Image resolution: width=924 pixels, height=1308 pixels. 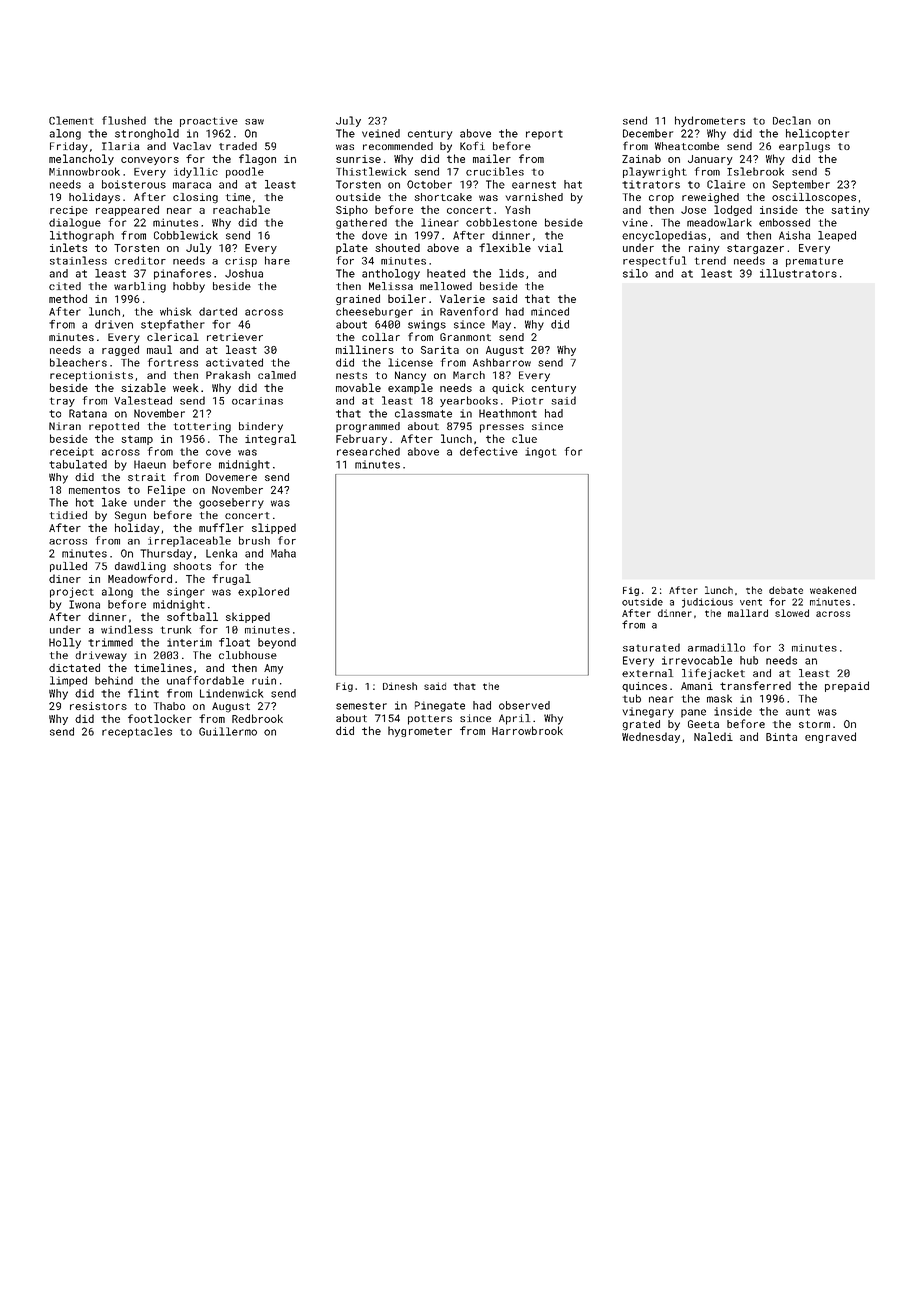 I want to click on windless, so click(x=127, y=629).
